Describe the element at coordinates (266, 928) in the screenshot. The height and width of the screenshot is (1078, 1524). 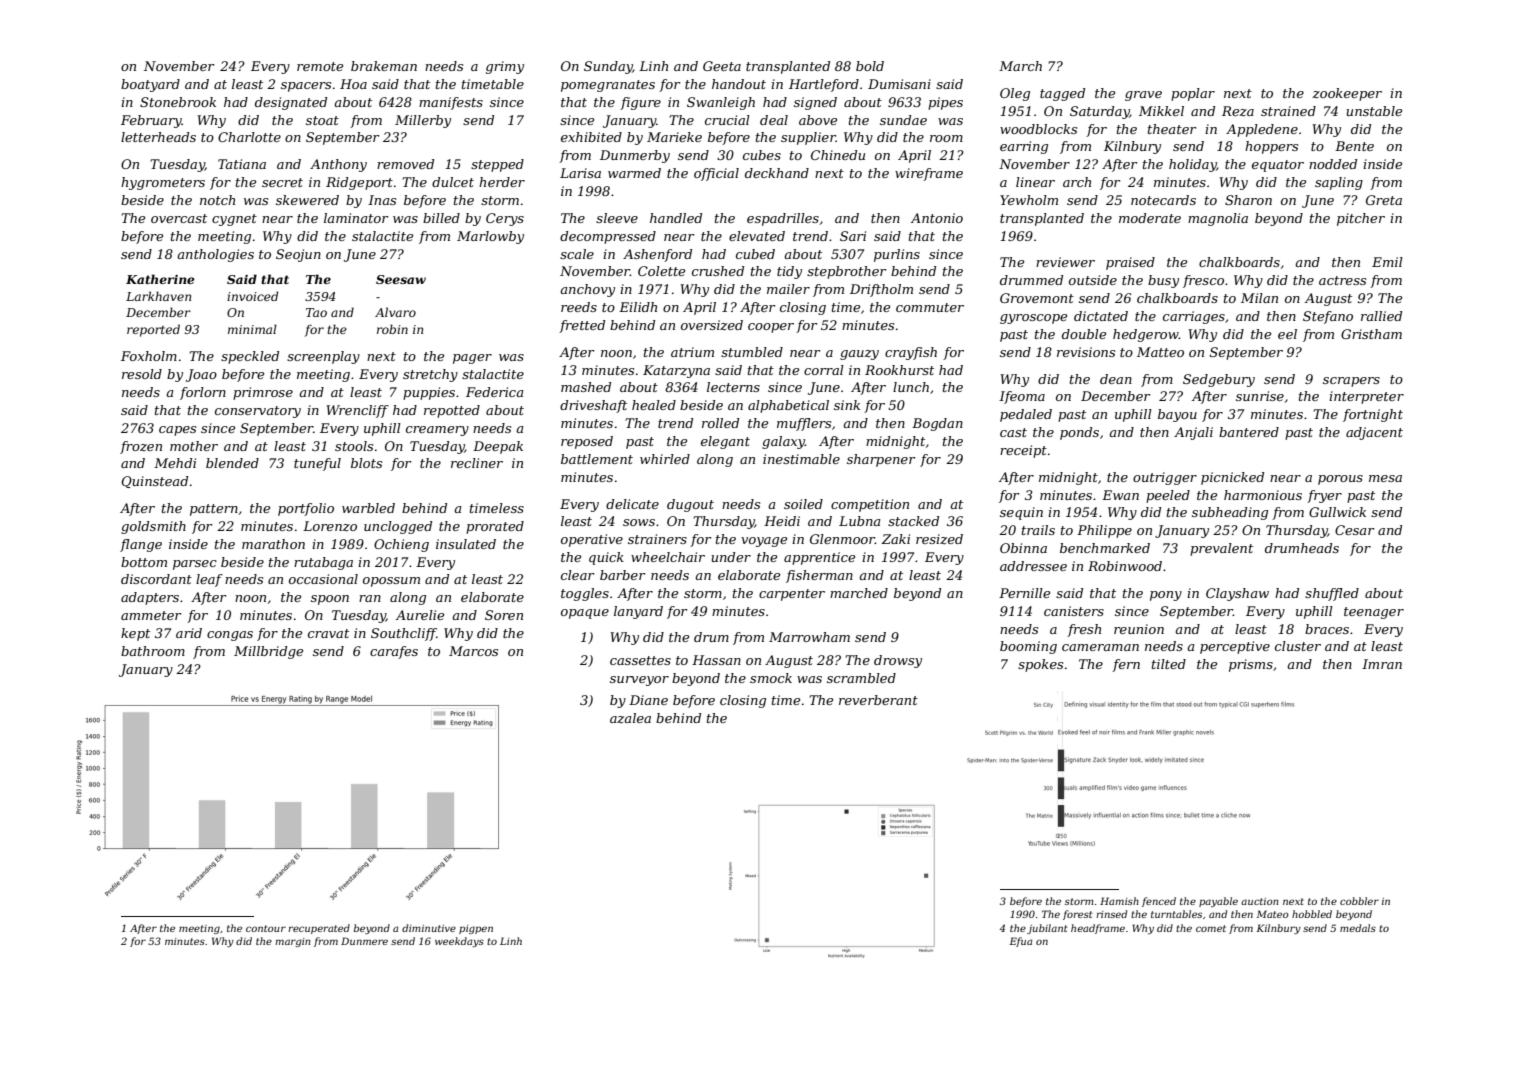
I see `contour` at that location.
